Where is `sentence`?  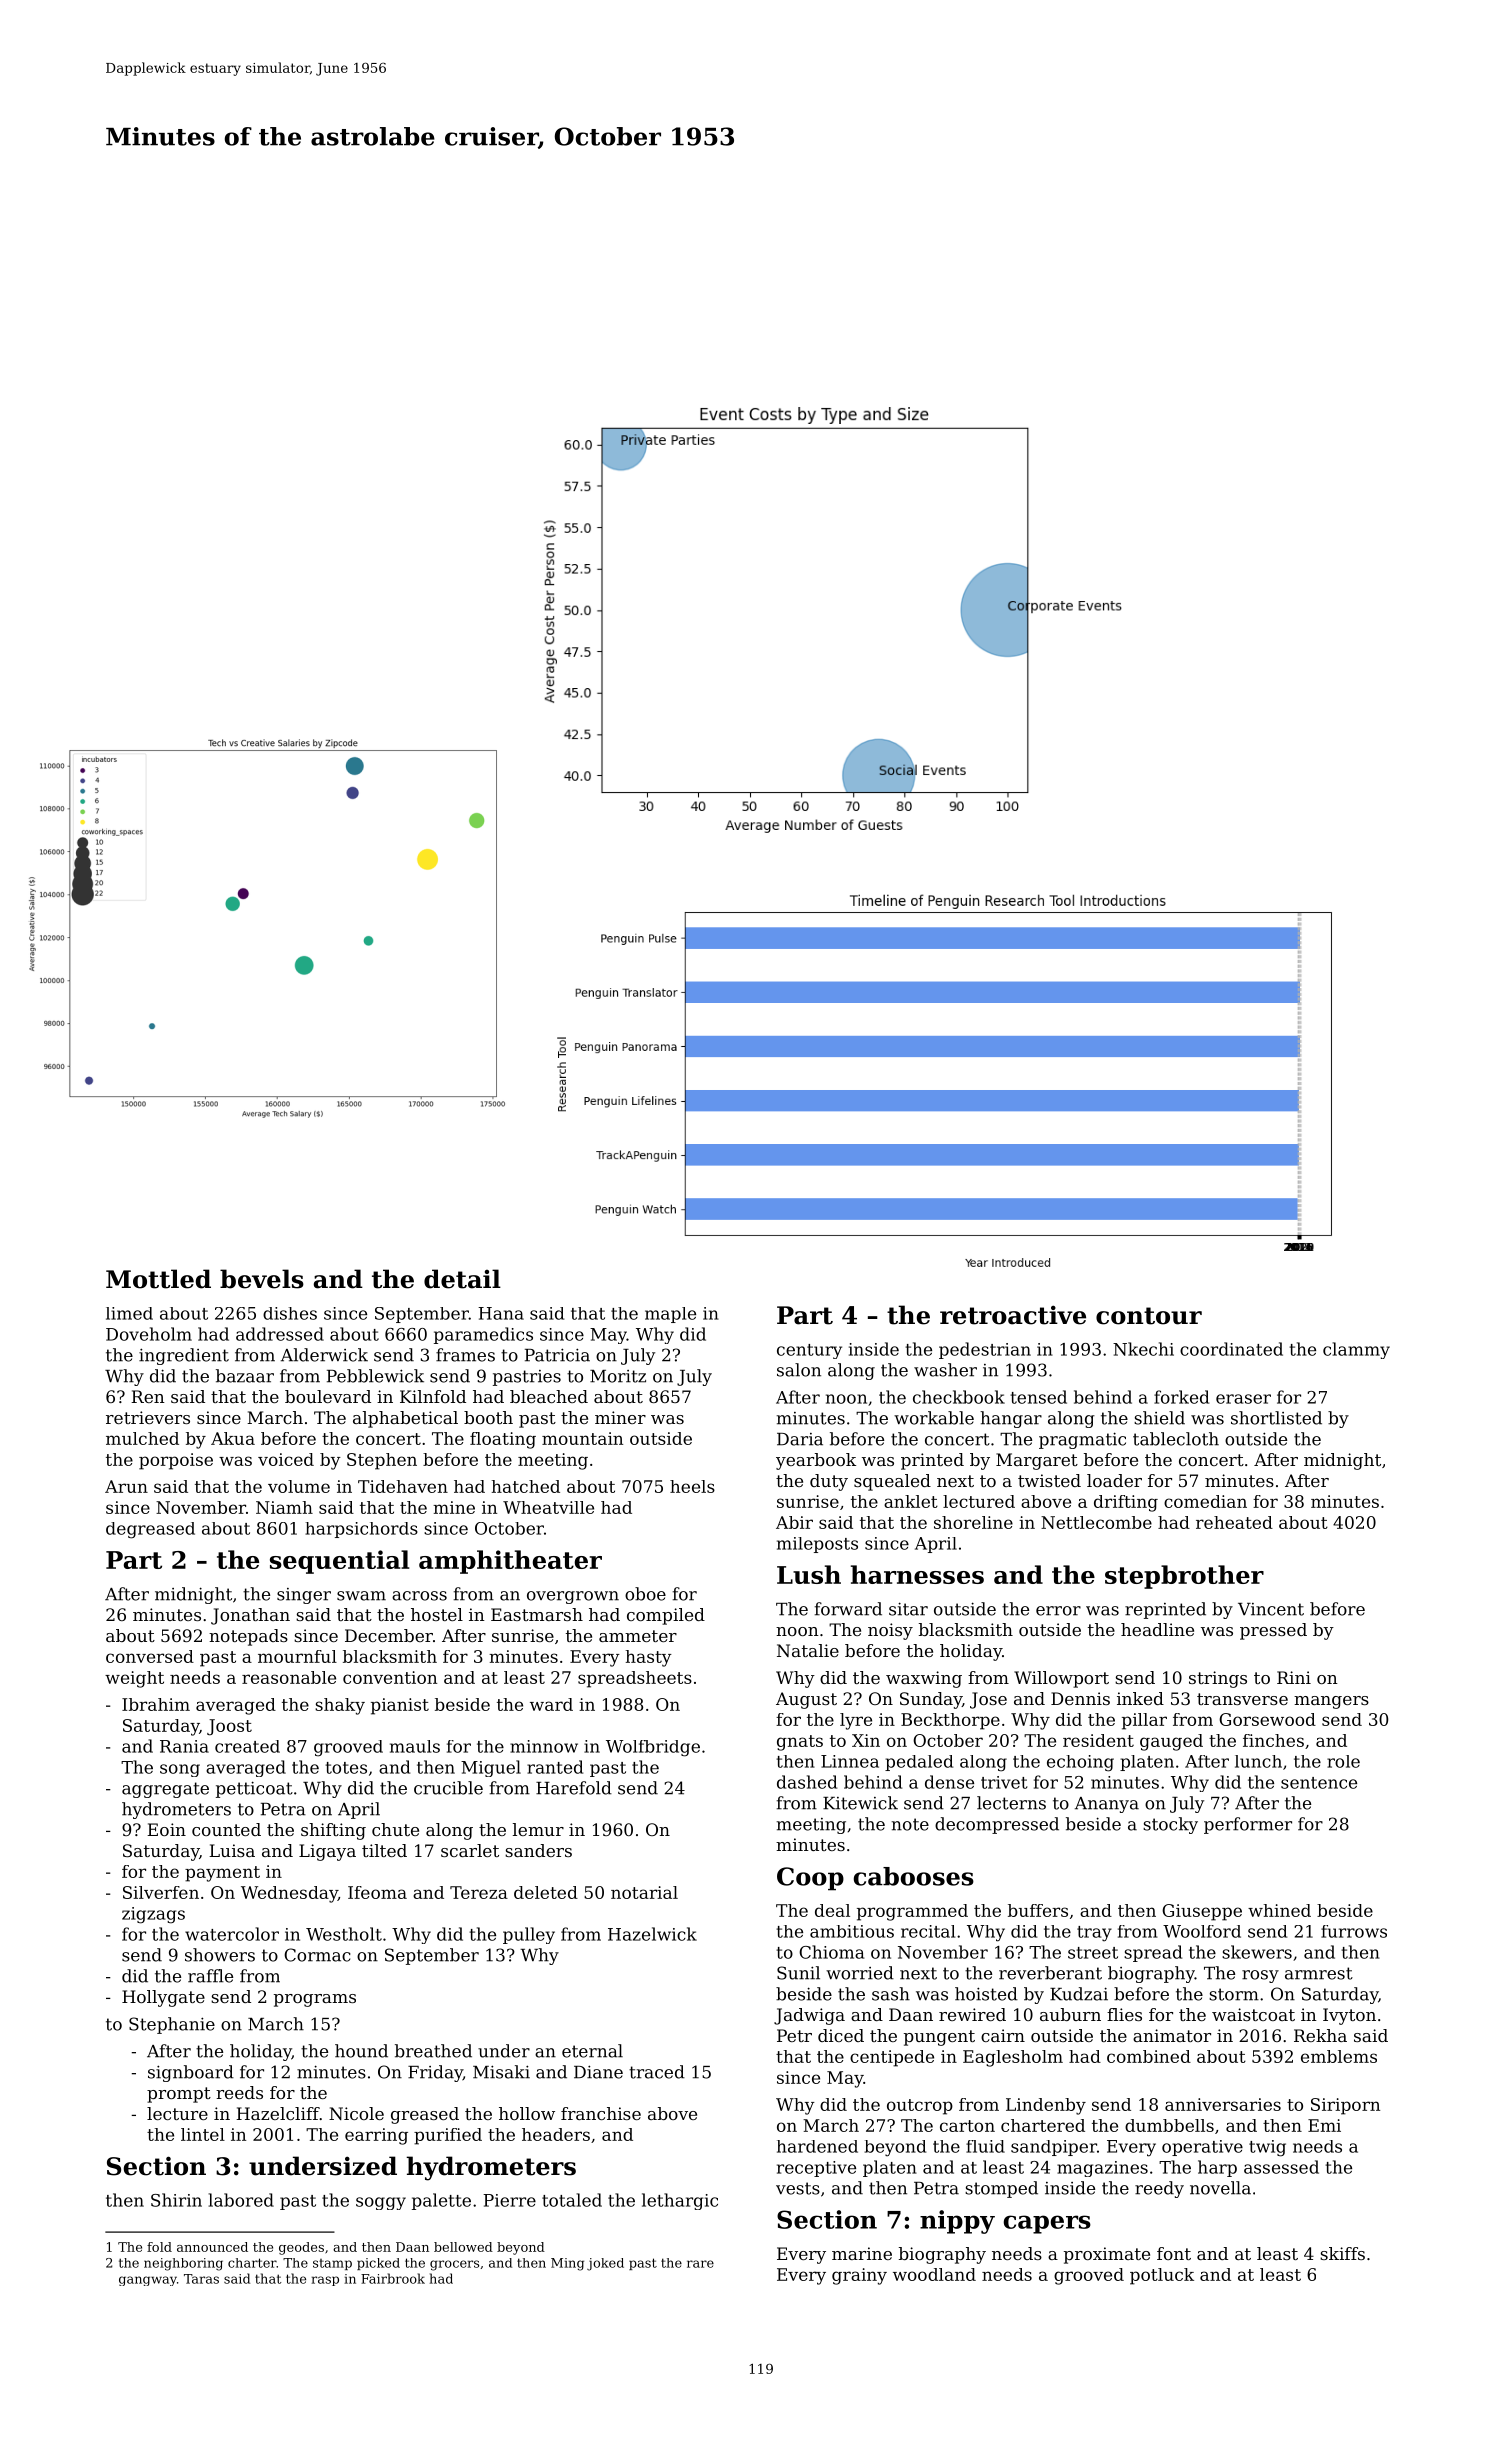
sentence is located at coordinates (1319, 1783).
